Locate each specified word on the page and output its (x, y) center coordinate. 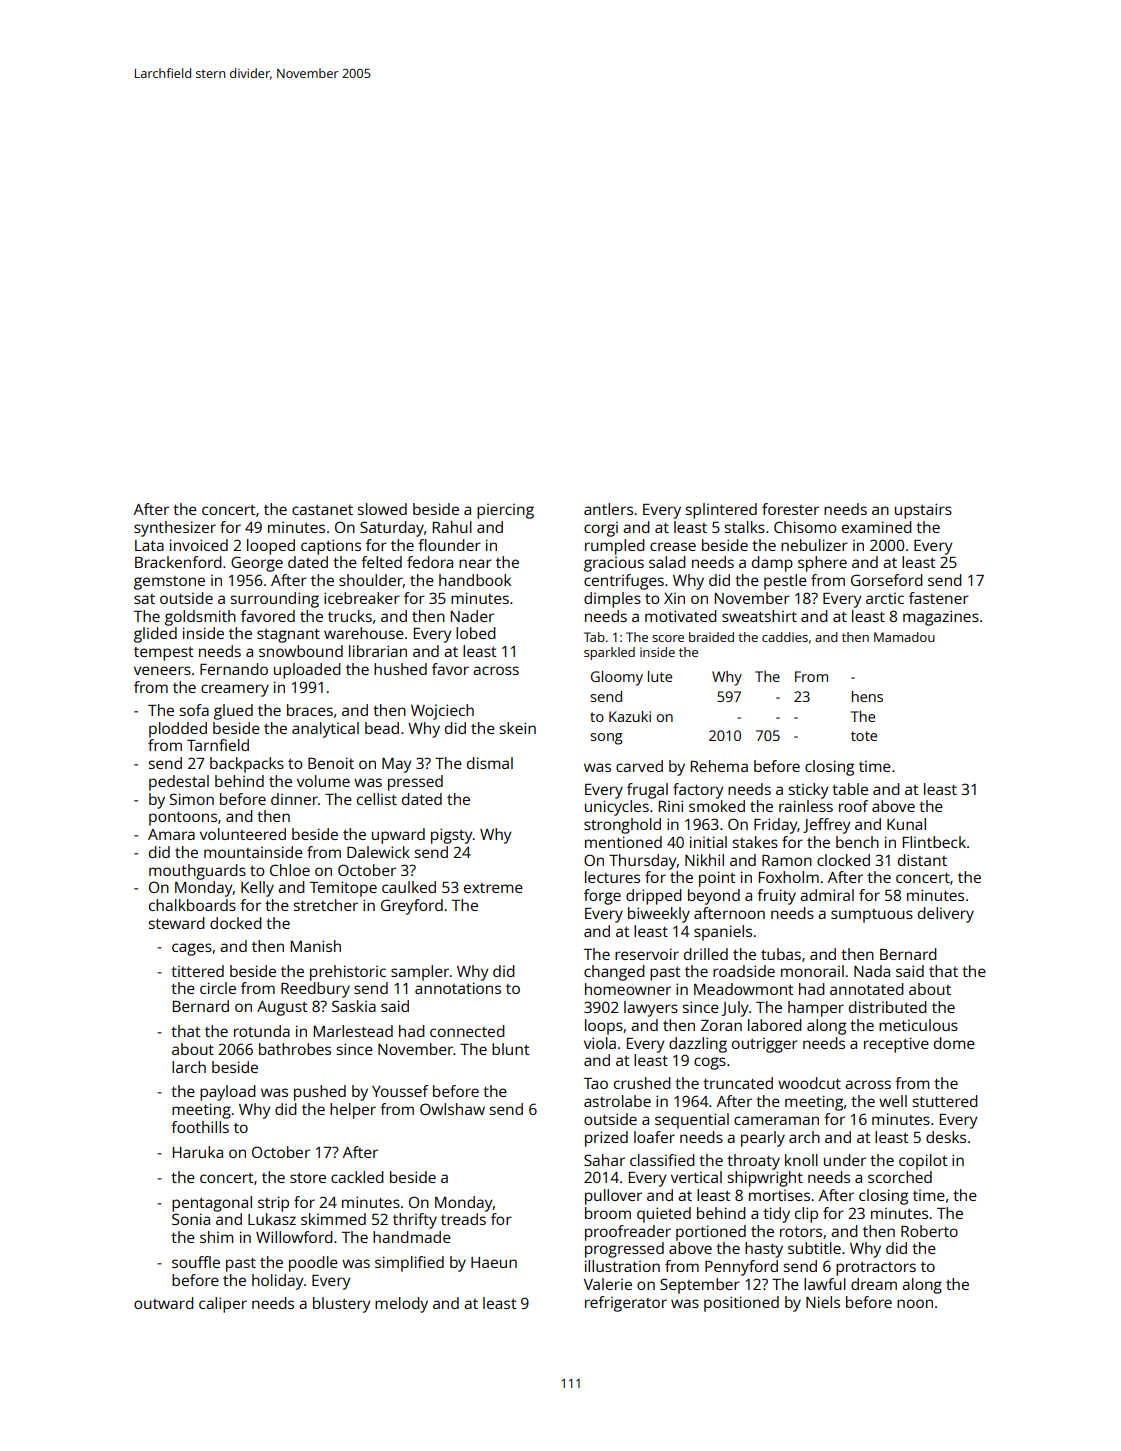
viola (600, 1043)
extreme (493, 888)
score (668, 638)
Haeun (494, 1262)
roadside (744, 971)
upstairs (923, 511)
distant (922, 860)
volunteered (243, 834)
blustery (342, 1305)
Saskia (354, 1006)
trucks (350, 616)
